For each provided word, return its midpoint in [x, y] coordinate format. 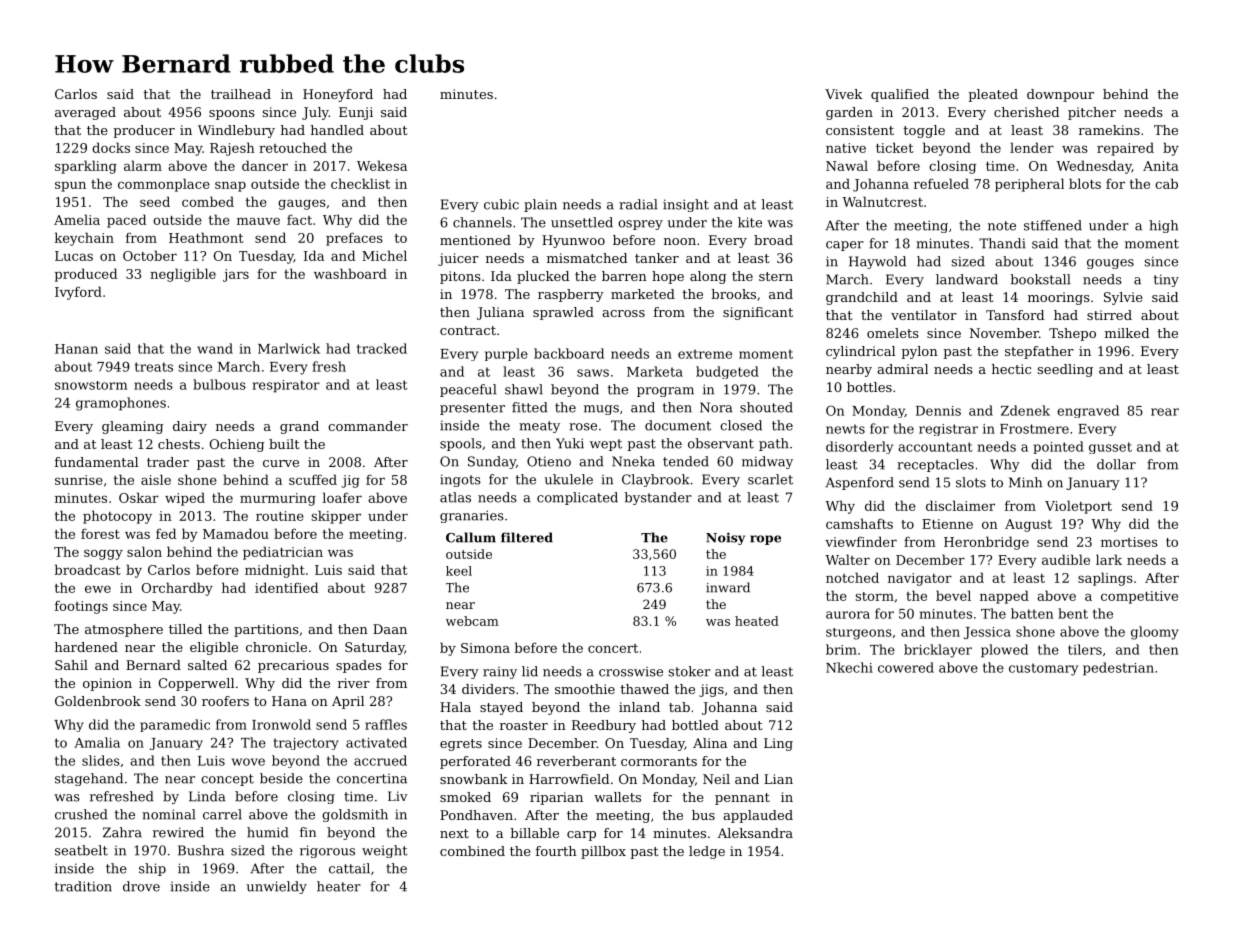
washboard [350, 273]
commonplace [164, 185]
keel [459, 571]
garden [849, 113]
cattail [349, 868]
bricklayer [938, 651]
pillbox [603, 852]
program [665, 392]
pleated [993, 95]
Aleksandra [755, 833]
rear [1165, 412]
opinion [107, 684]
